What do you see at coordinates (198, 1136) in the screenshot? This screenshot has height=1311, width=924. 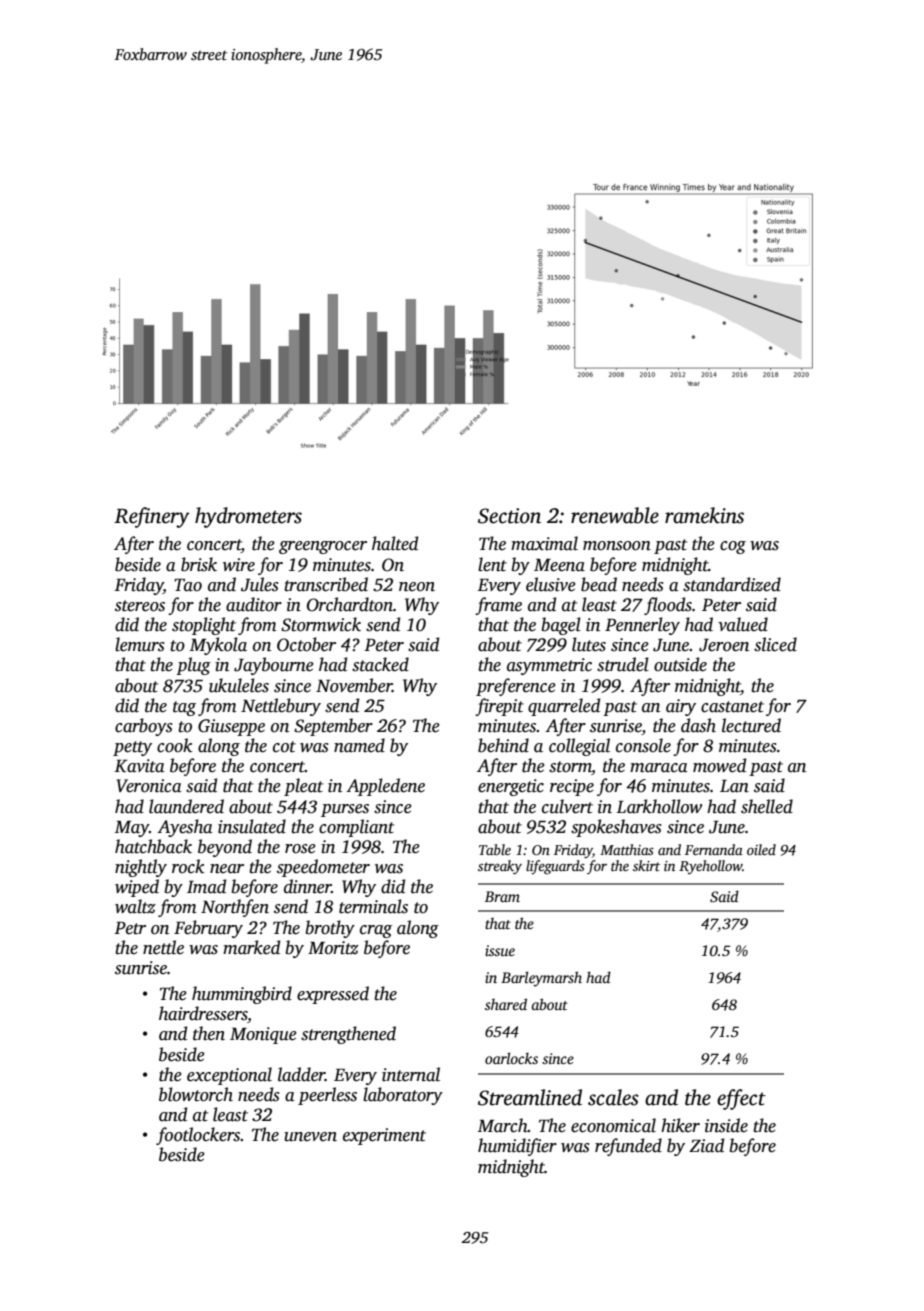 I see `footlockers` at bounding box center [198, 1136].
